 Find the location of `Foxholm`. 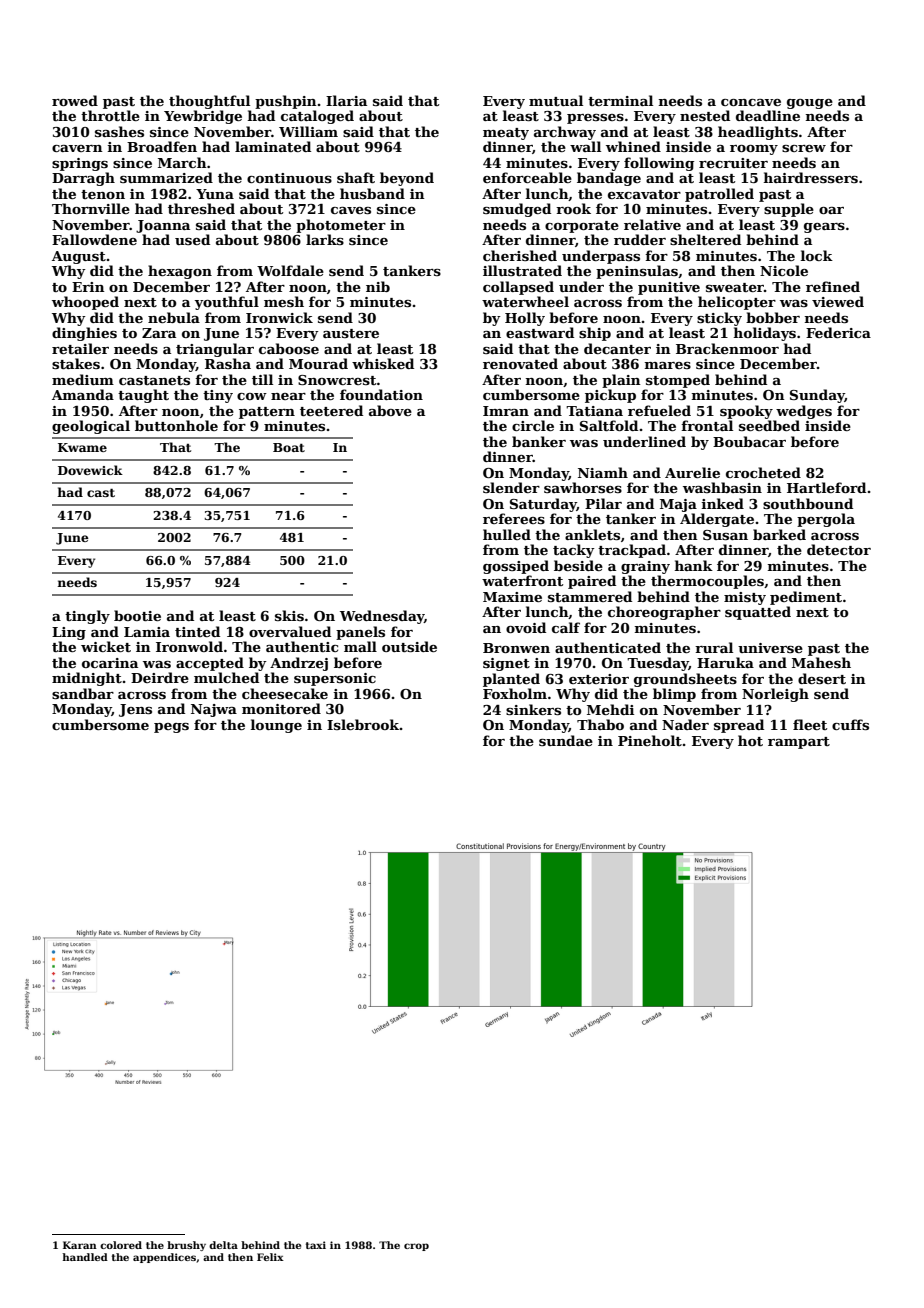

Foxholm is located at coordinates (515, 693).
